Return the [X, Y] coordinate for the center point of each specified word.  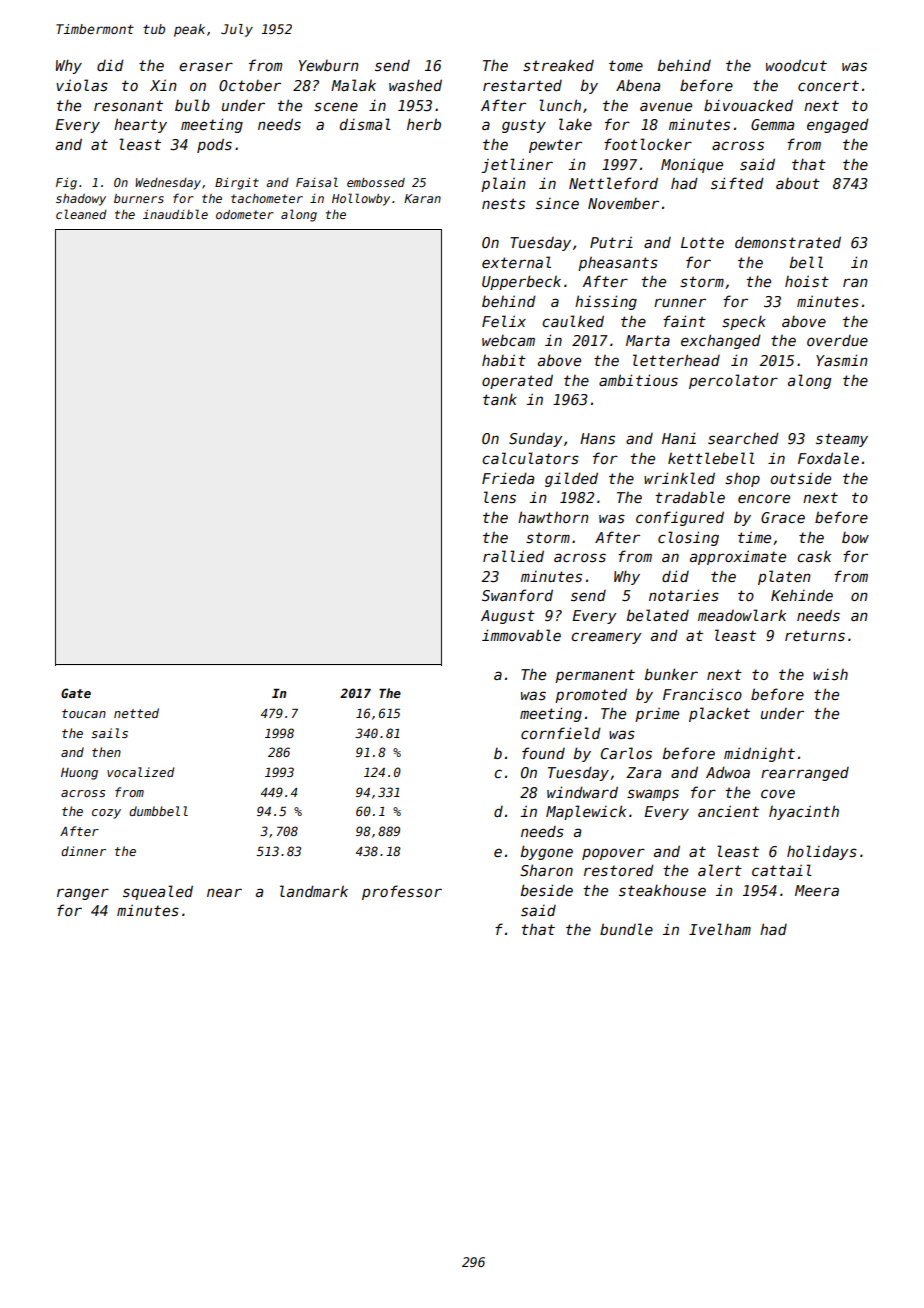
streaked [558, 65]
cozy [106, 814]
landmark [314, 891]
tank [500, 399]
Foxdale [828, 458]
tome [626, 65]
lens [500, 497]
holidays [822, 852]
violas [82, 85]
